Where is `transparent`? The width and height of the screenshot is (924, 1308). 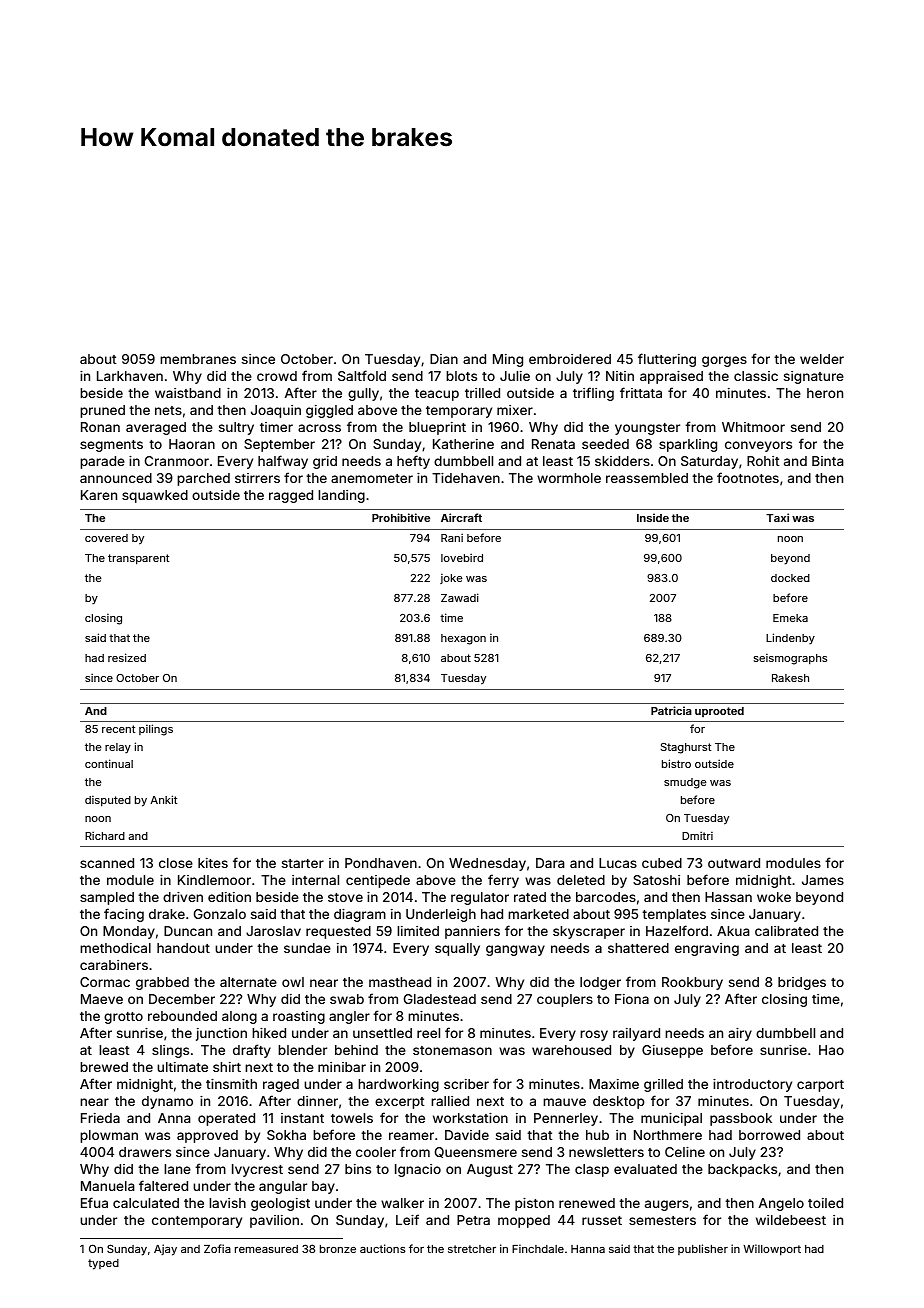 transparent is located at coordinates (138, 559).
